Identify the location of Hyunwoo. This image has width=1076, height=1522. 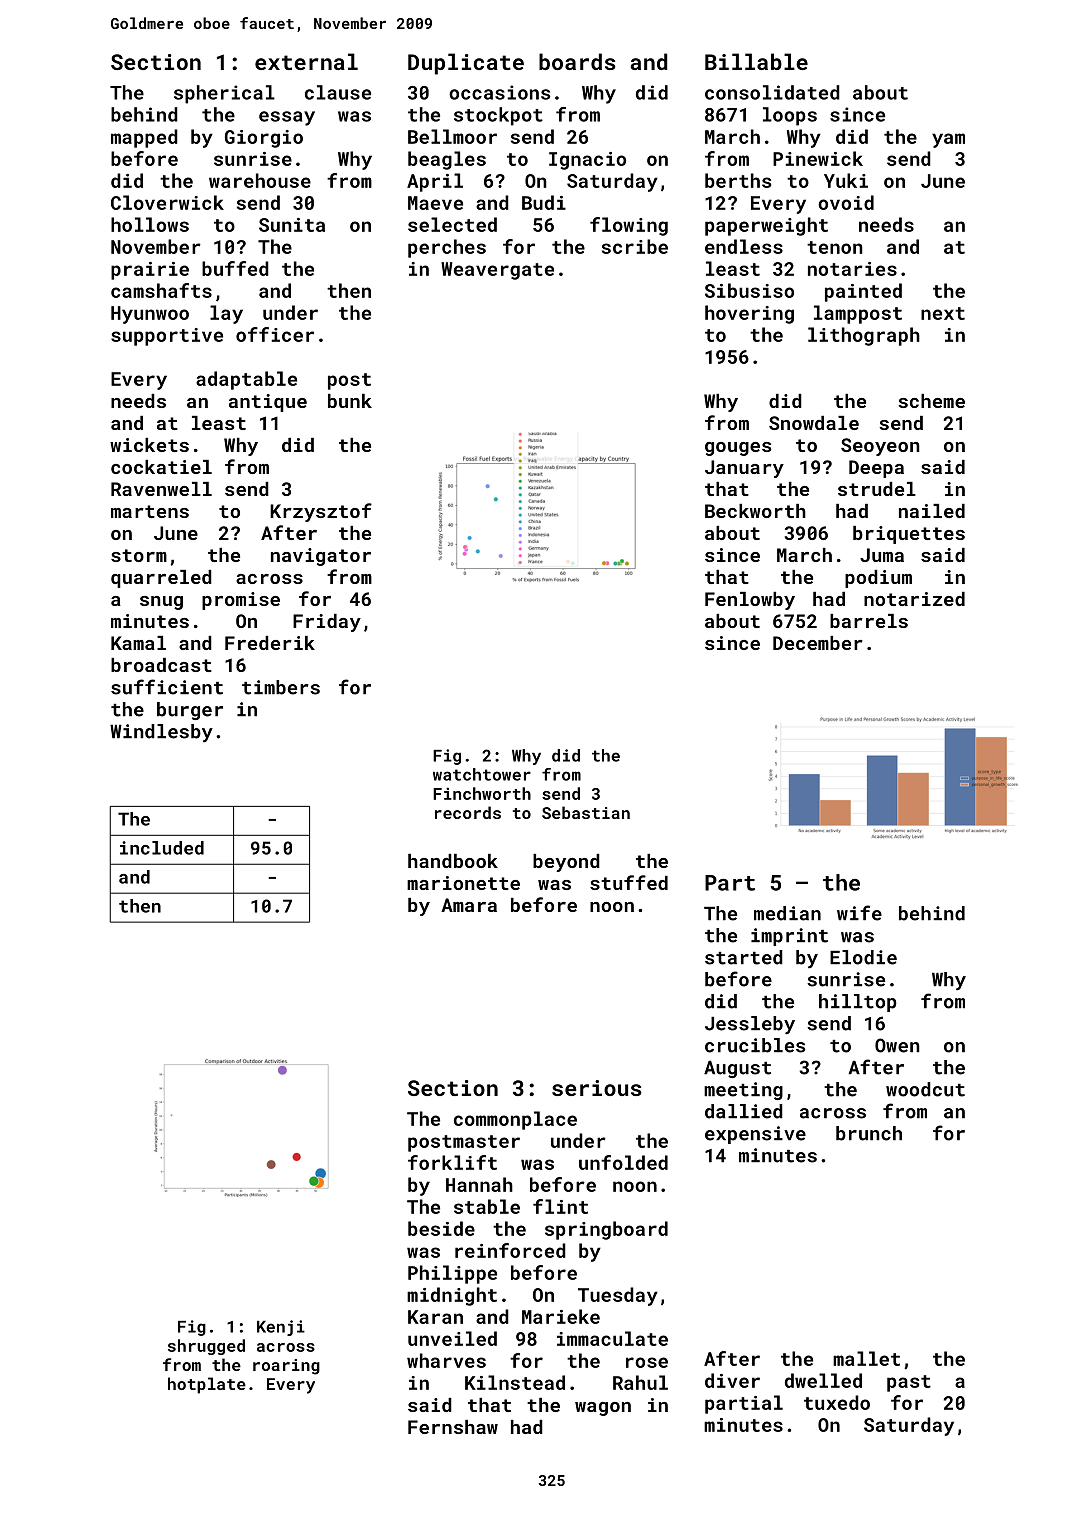
(150, 315).
